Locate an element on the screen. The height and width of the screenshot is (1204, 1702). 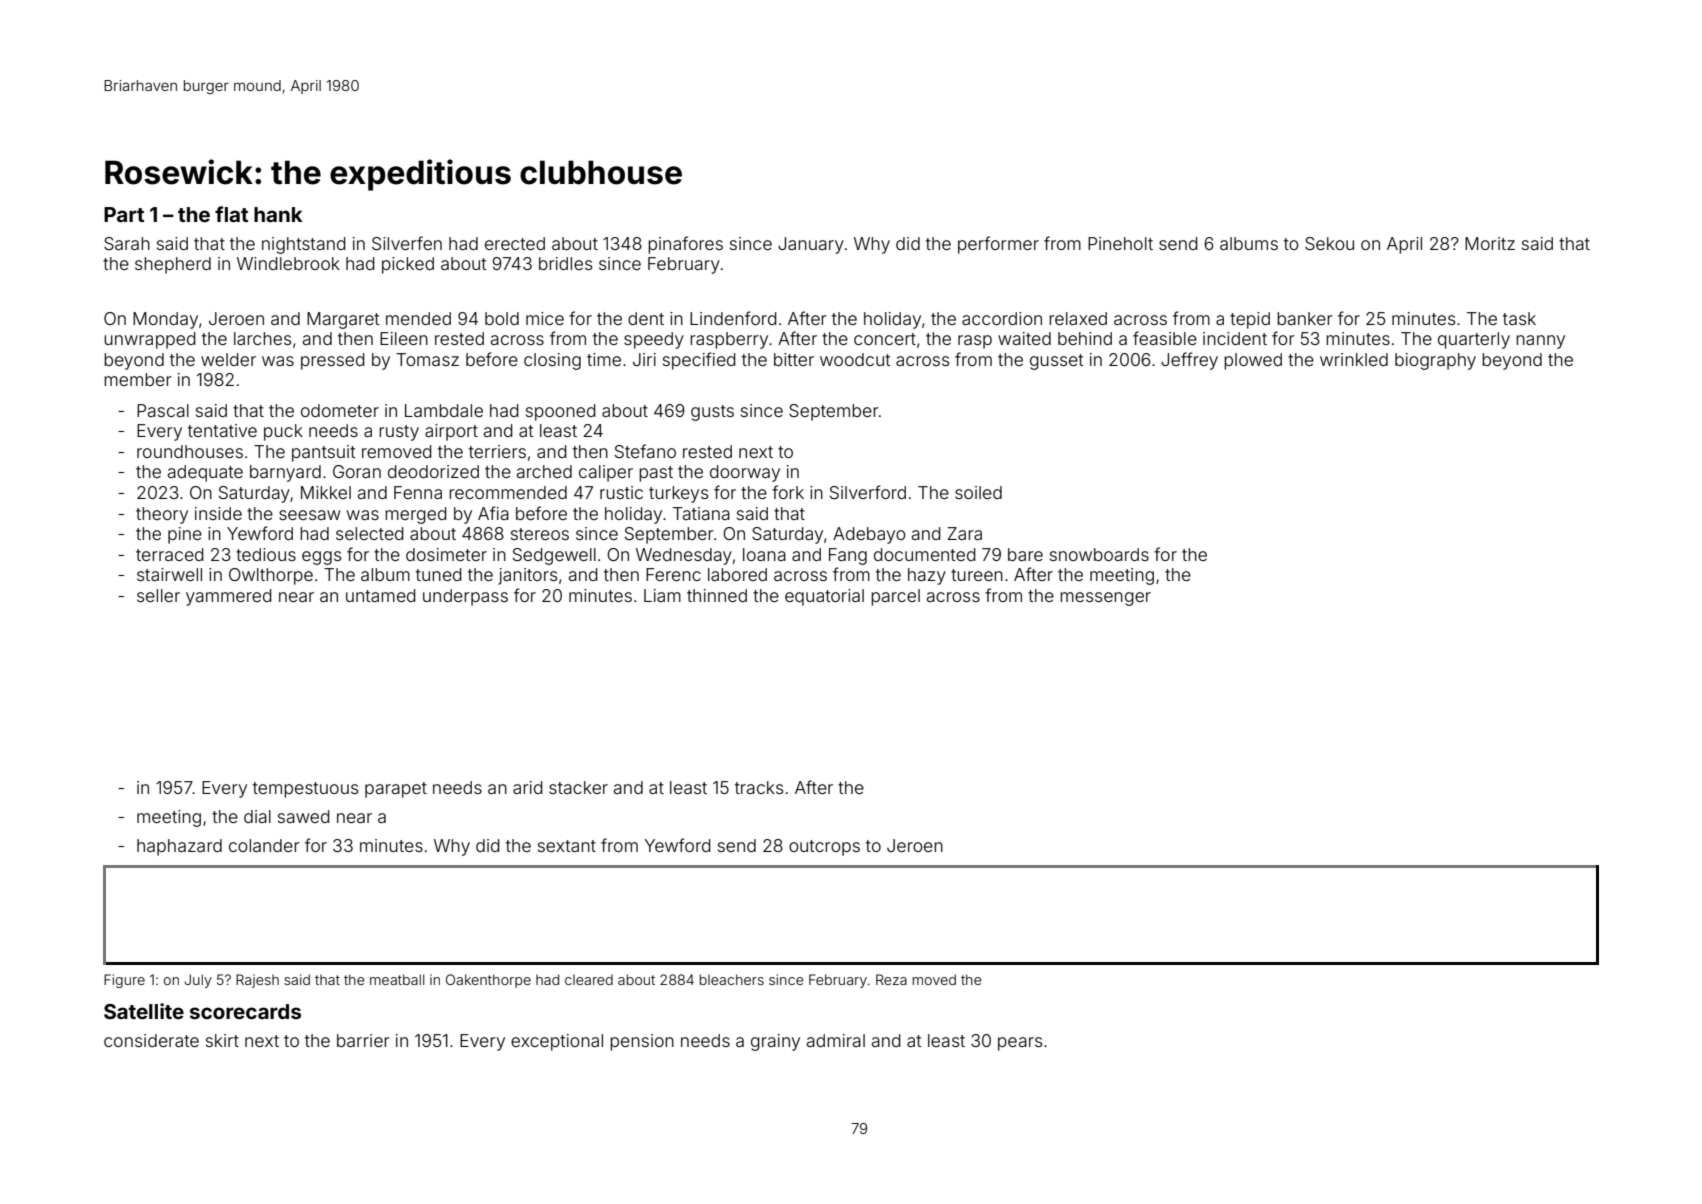
outcrops is located at coordinates (824, 848).
